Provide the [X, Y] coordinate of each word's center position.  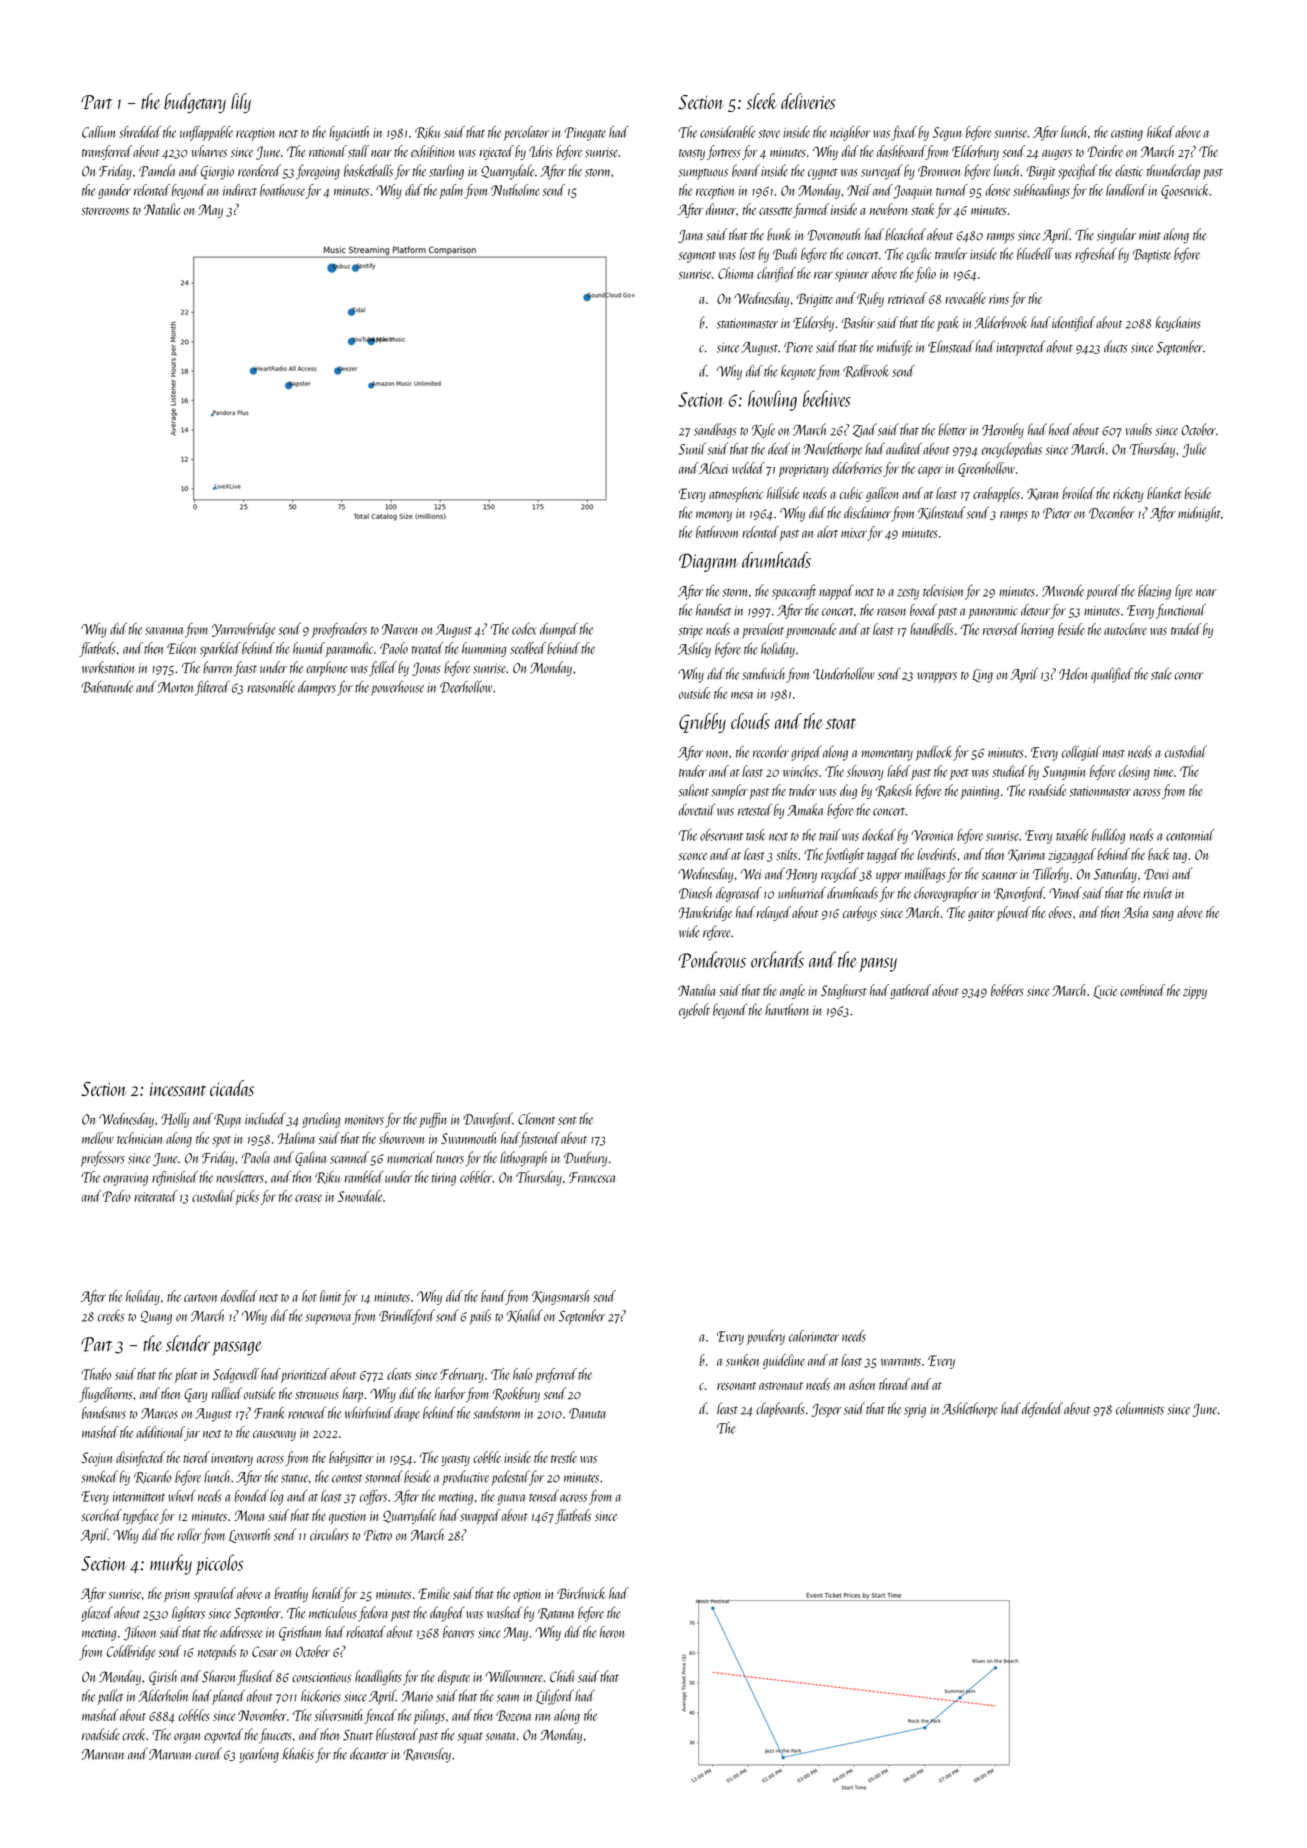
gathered [910, 991]
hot [309, 1296]
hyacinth [349, 133]
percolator [526, 133]
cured [208, 1754]
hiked [1160, 132]
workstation [108, 667]
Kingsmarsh [560, 1297]
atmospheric [736, 494]
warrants [901, 1362]
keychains [1178, 324]
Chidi [562, 1676]
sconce [692, 856]
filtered [212, 688]
